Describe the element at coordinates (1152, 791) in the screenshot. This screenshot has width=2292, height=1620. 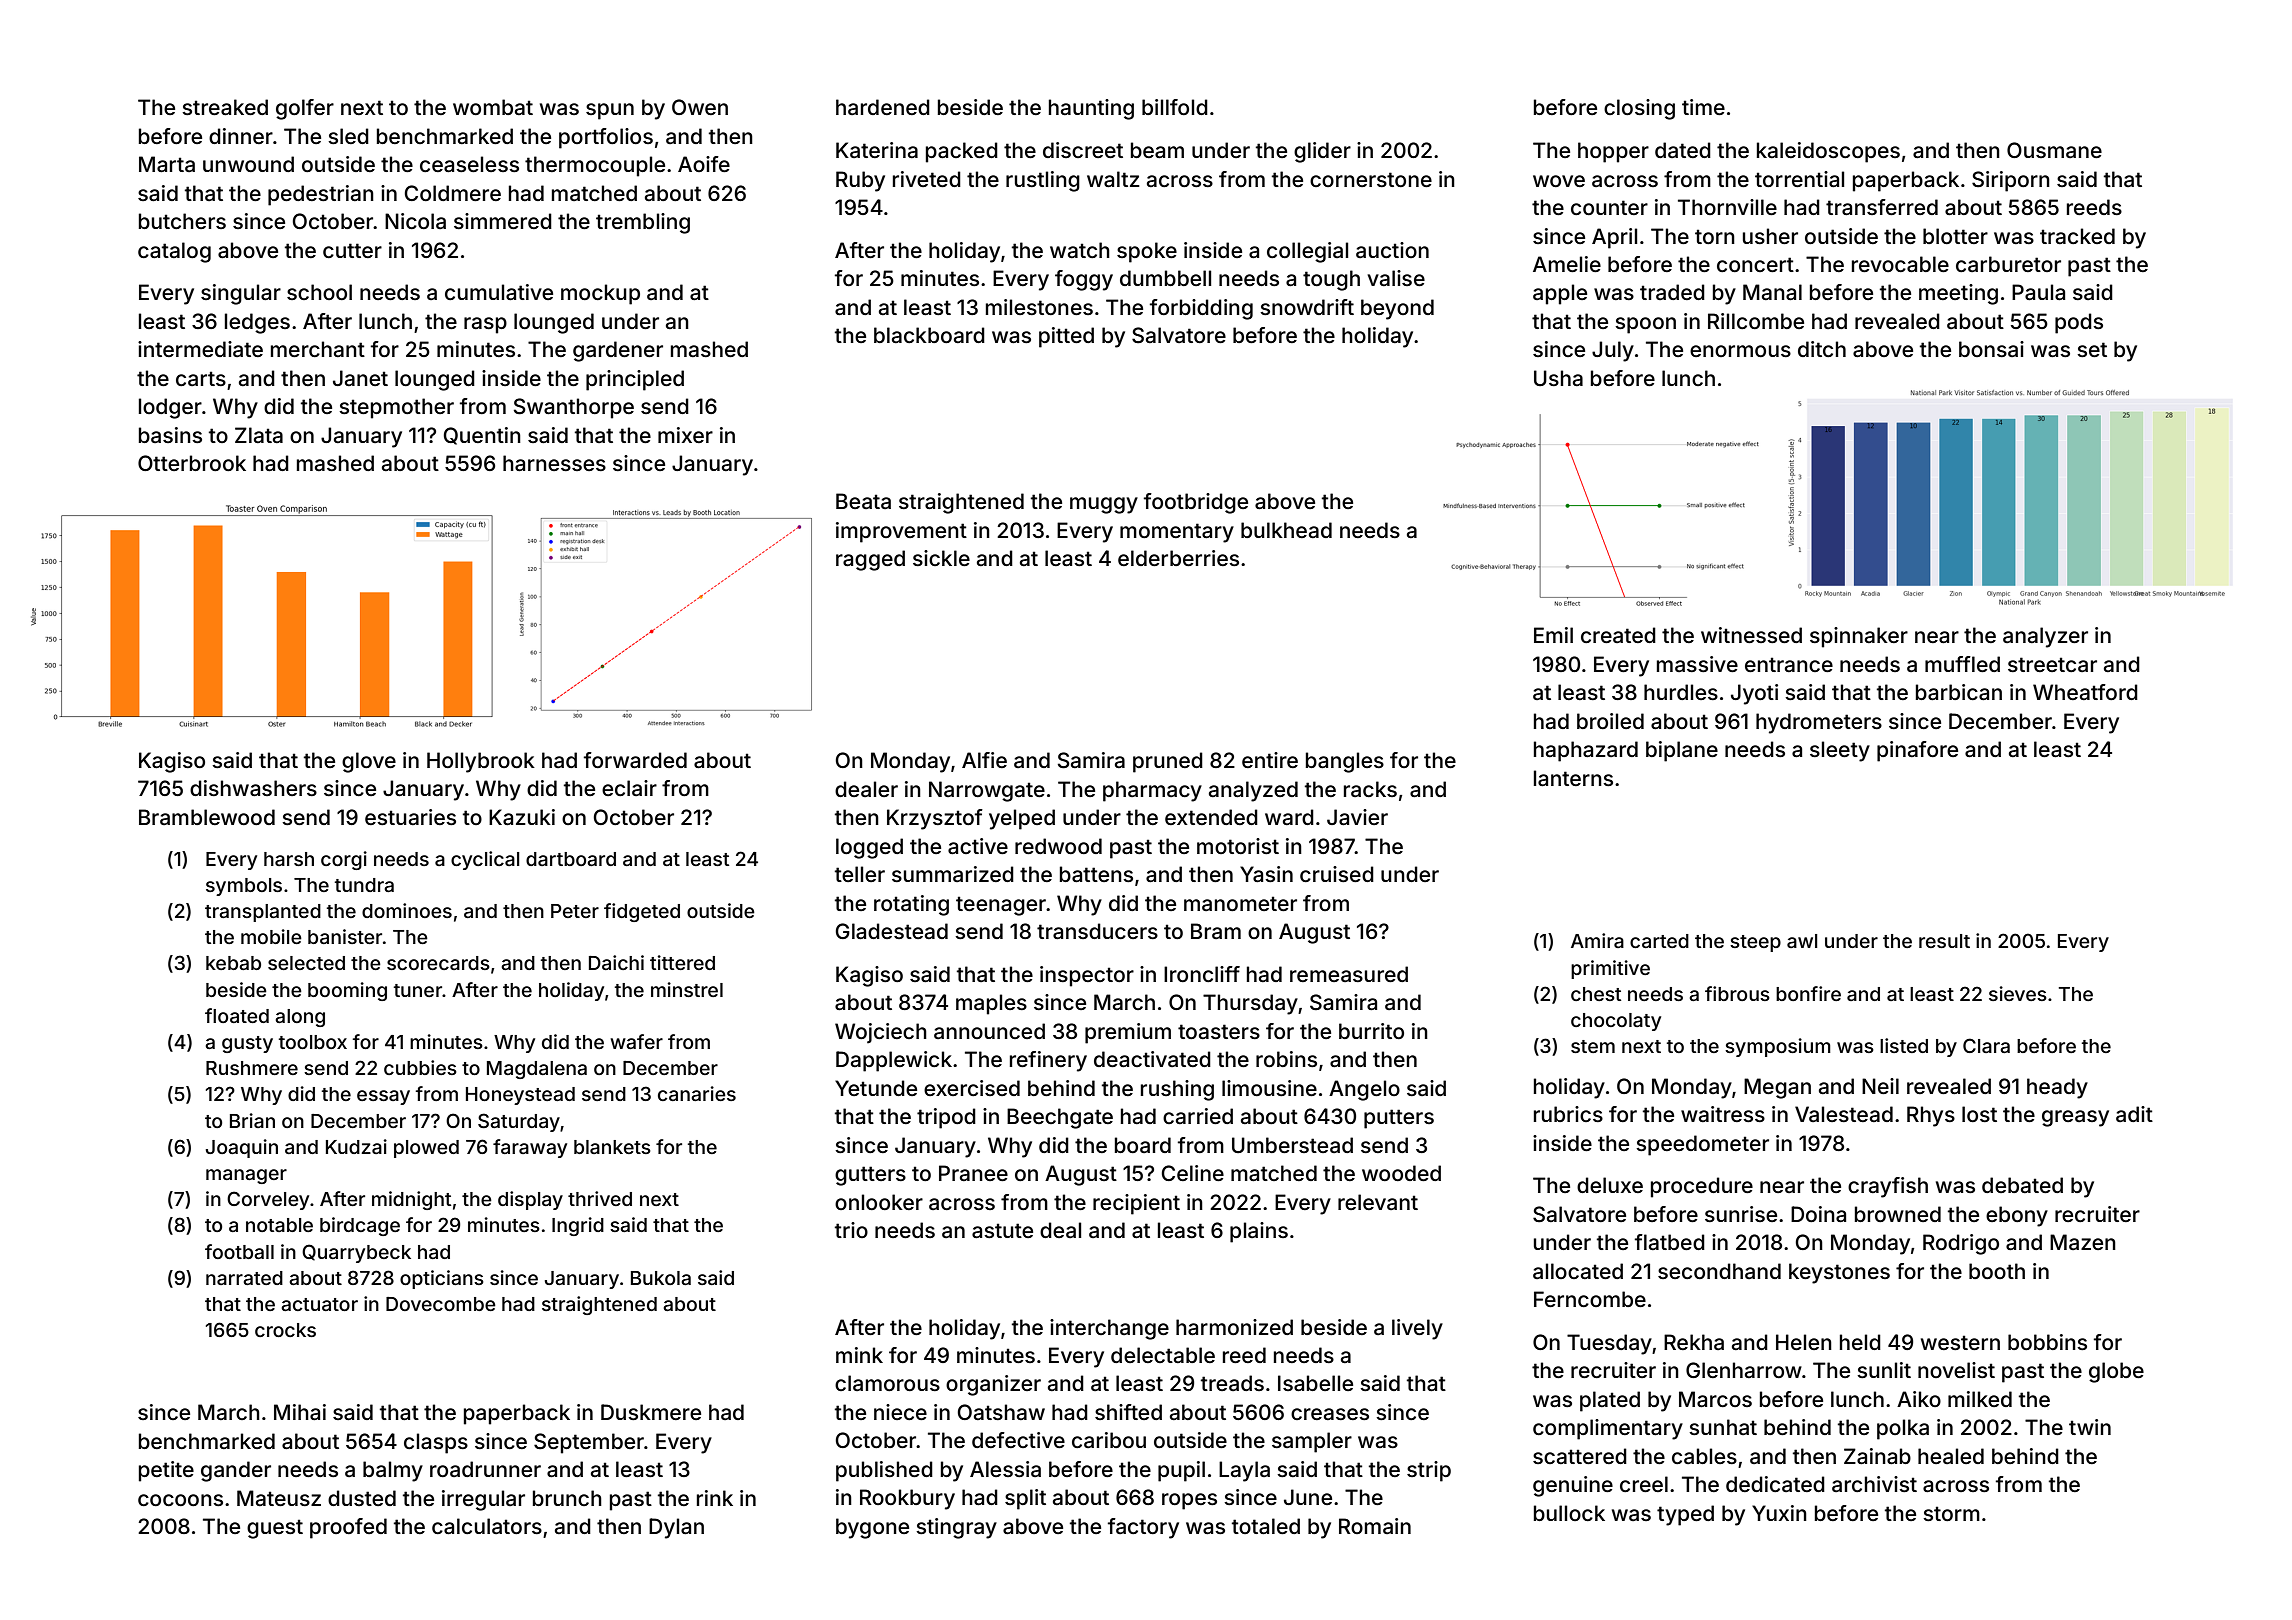
I see `pharmacy` at that location.
